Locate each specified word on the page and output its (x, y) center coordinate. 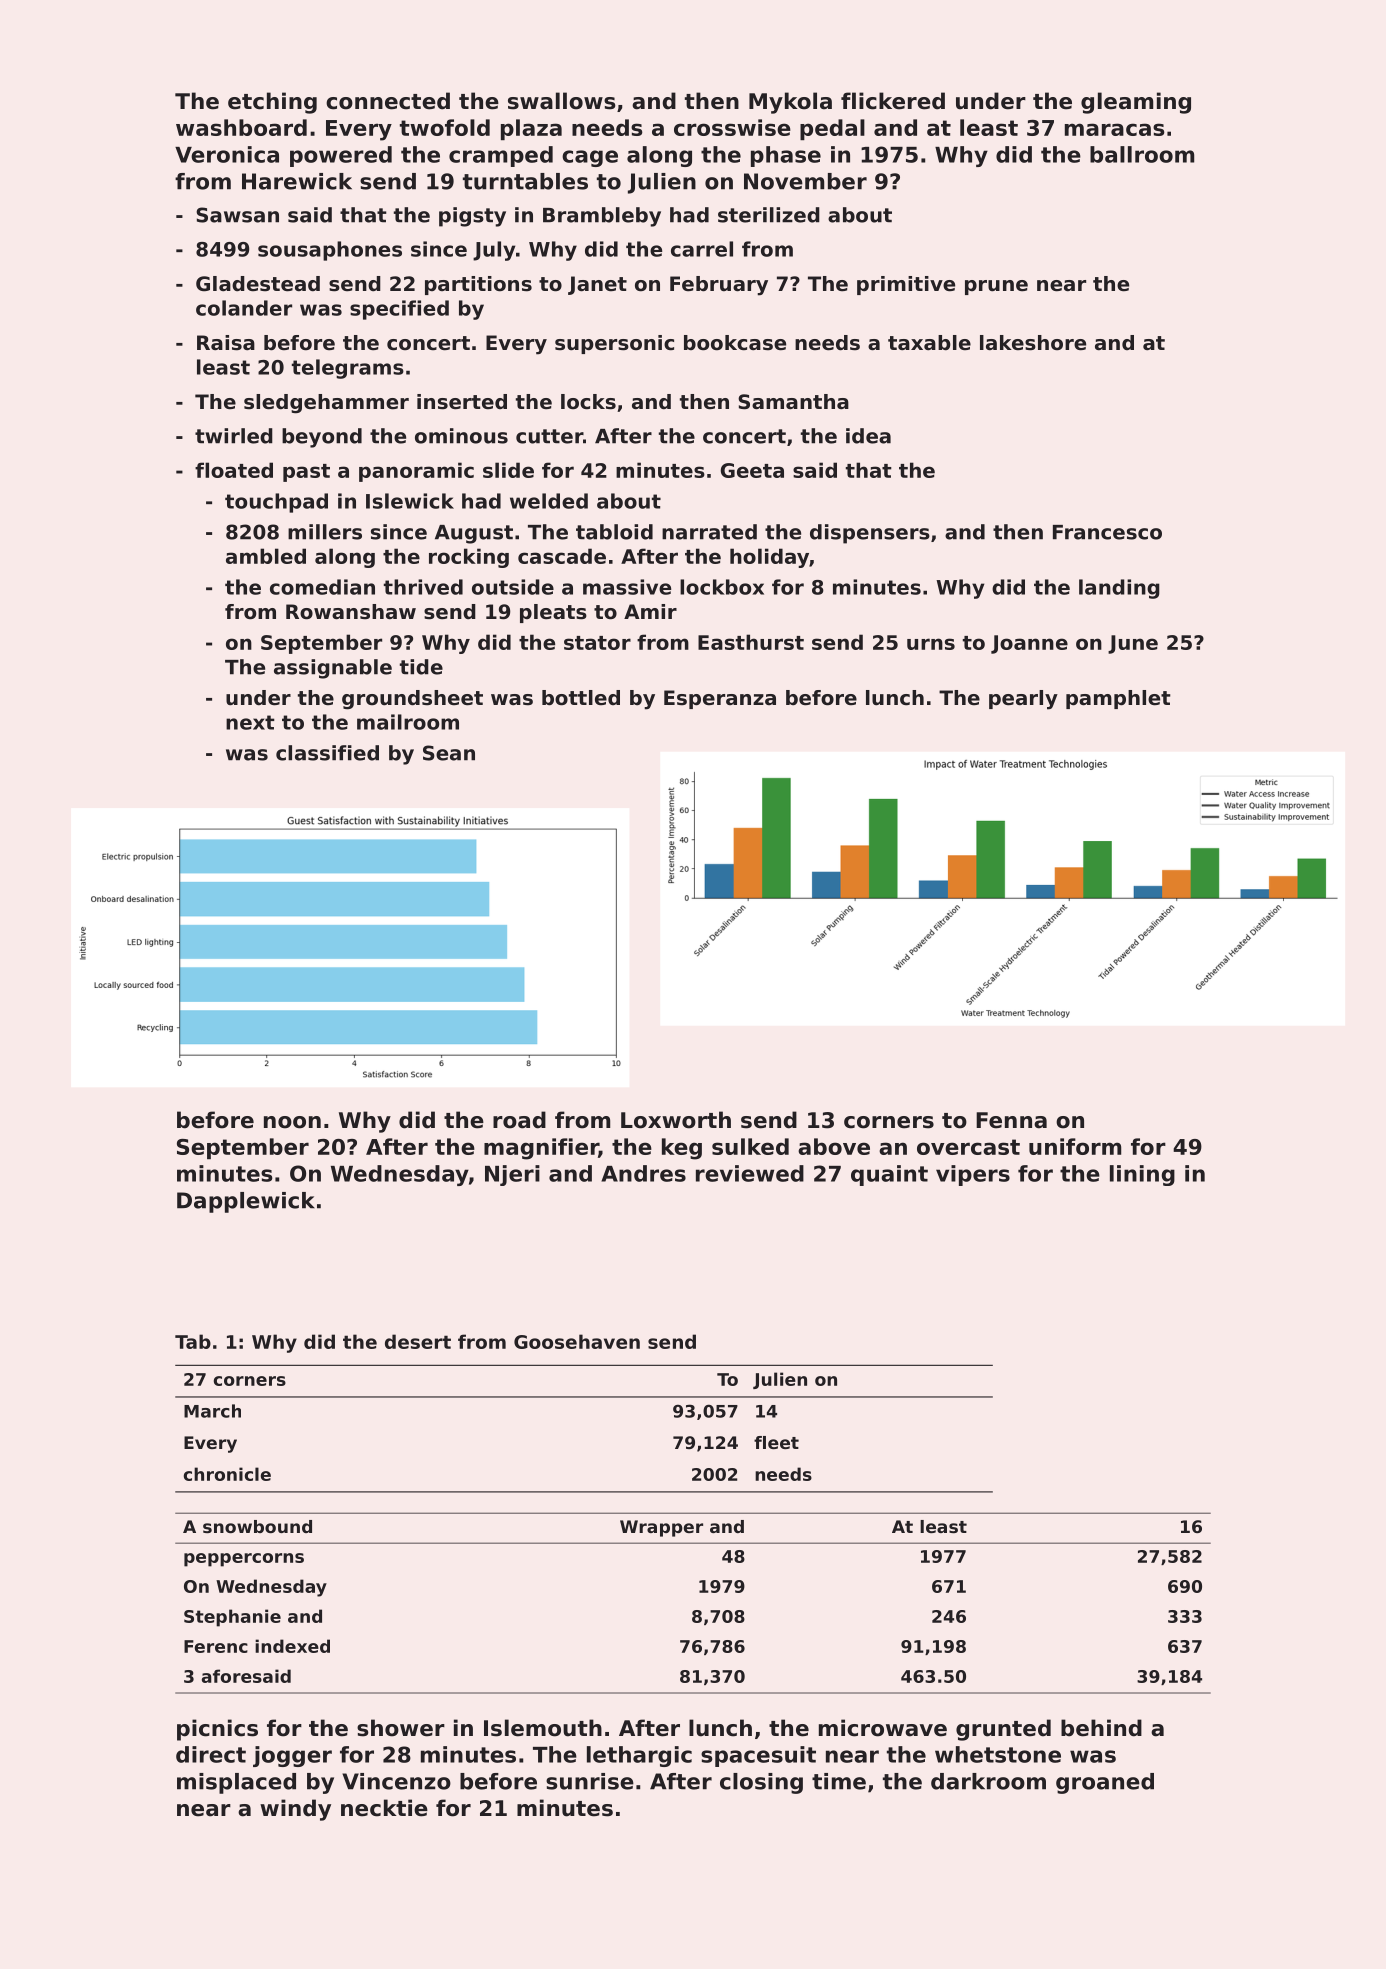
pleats (553, 613)
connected (388, 101)
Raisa (226, 343)
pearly (1023, 700)
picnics (217, 1730)
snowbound (257, 1526)
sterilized (769, 215)
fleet (776, 1442)
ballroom (1142, 154)
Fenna (1011, 1120)
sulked (750, 1146)
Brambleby (602, 217)
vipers (973, 1175)
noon (292, 1122)
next (250, 722)
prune (996, 287)
